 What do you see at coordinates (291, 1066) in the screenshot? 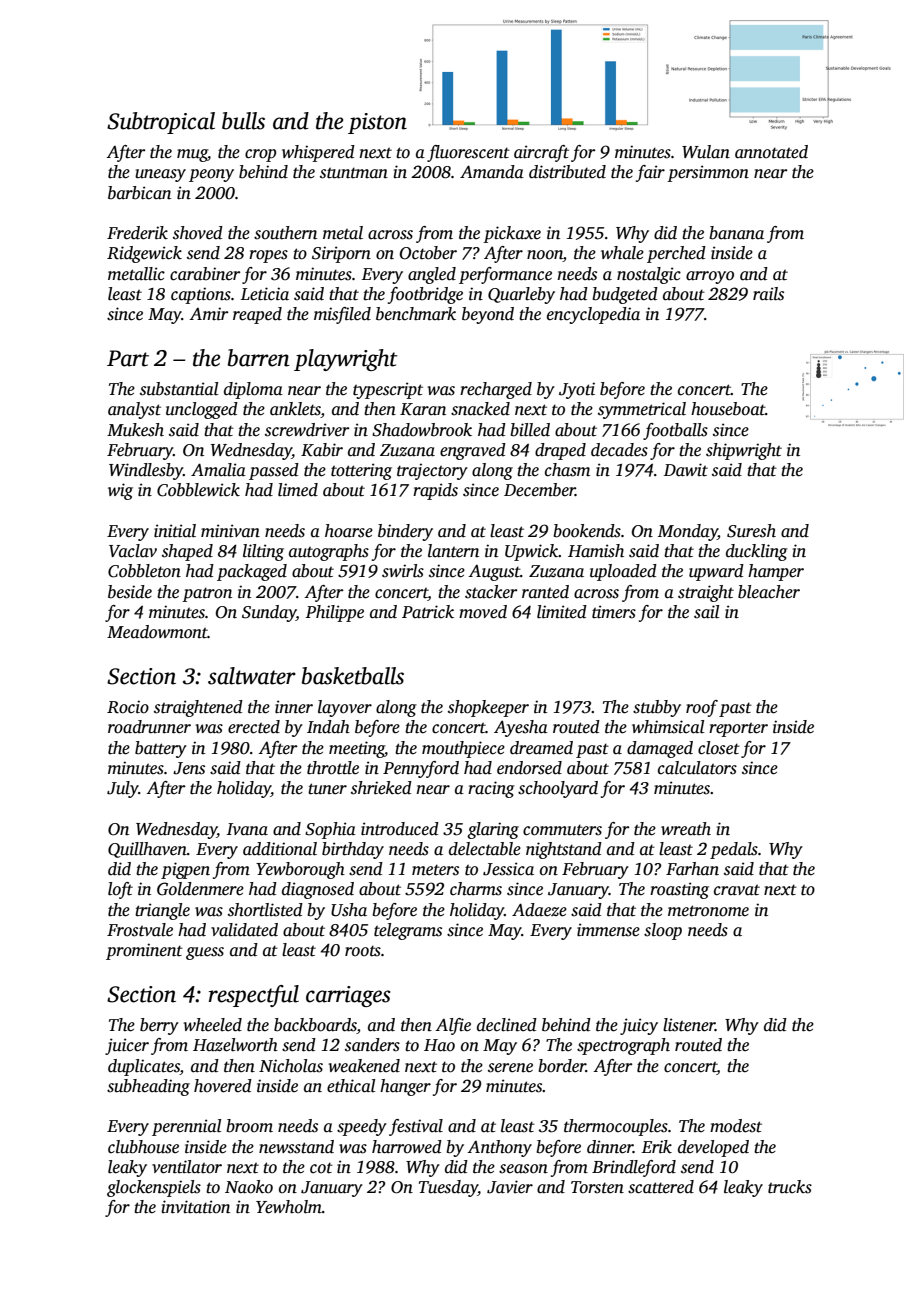
I see `Nicholas` at bounding box center [291, 1066].
